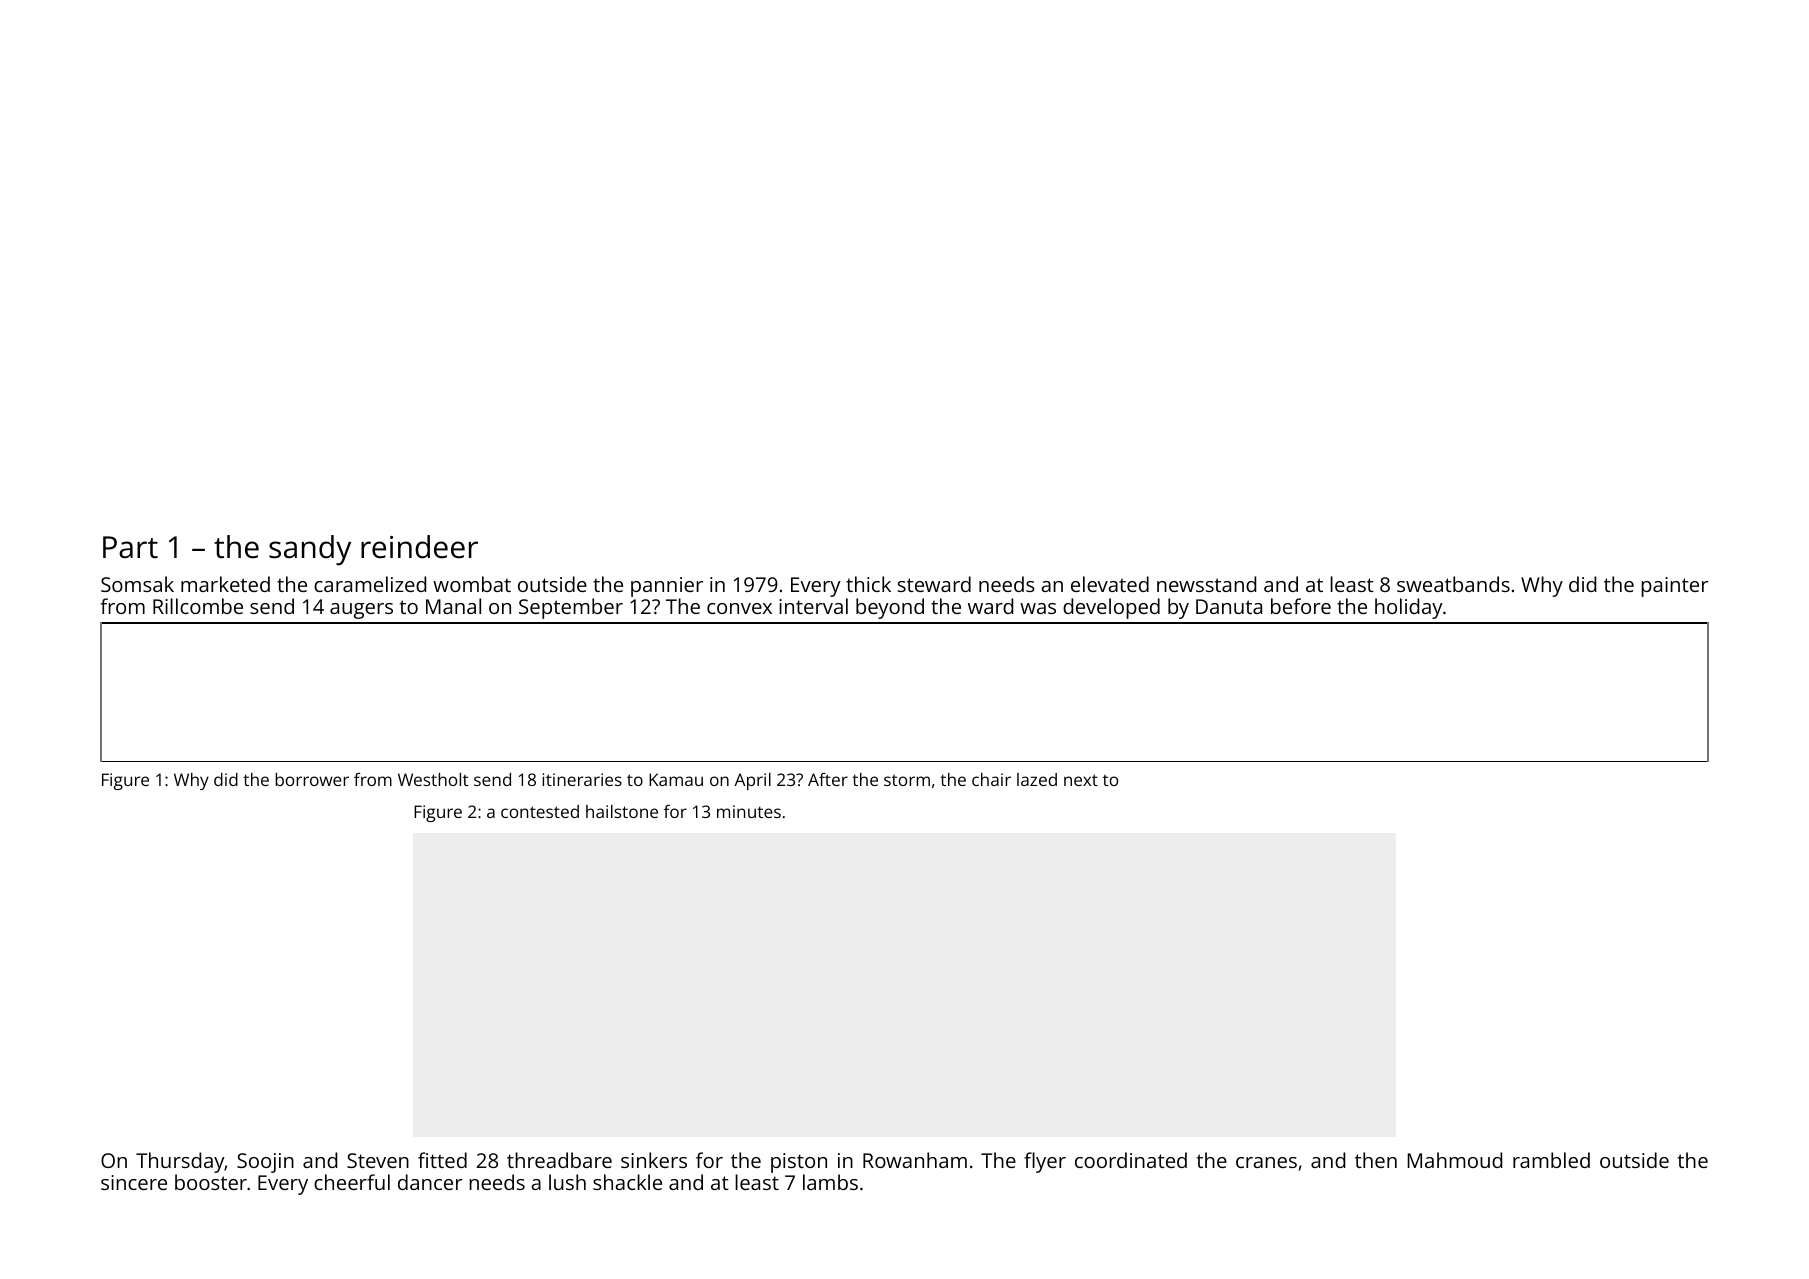  I want to click on next, so click(1081, 780).
